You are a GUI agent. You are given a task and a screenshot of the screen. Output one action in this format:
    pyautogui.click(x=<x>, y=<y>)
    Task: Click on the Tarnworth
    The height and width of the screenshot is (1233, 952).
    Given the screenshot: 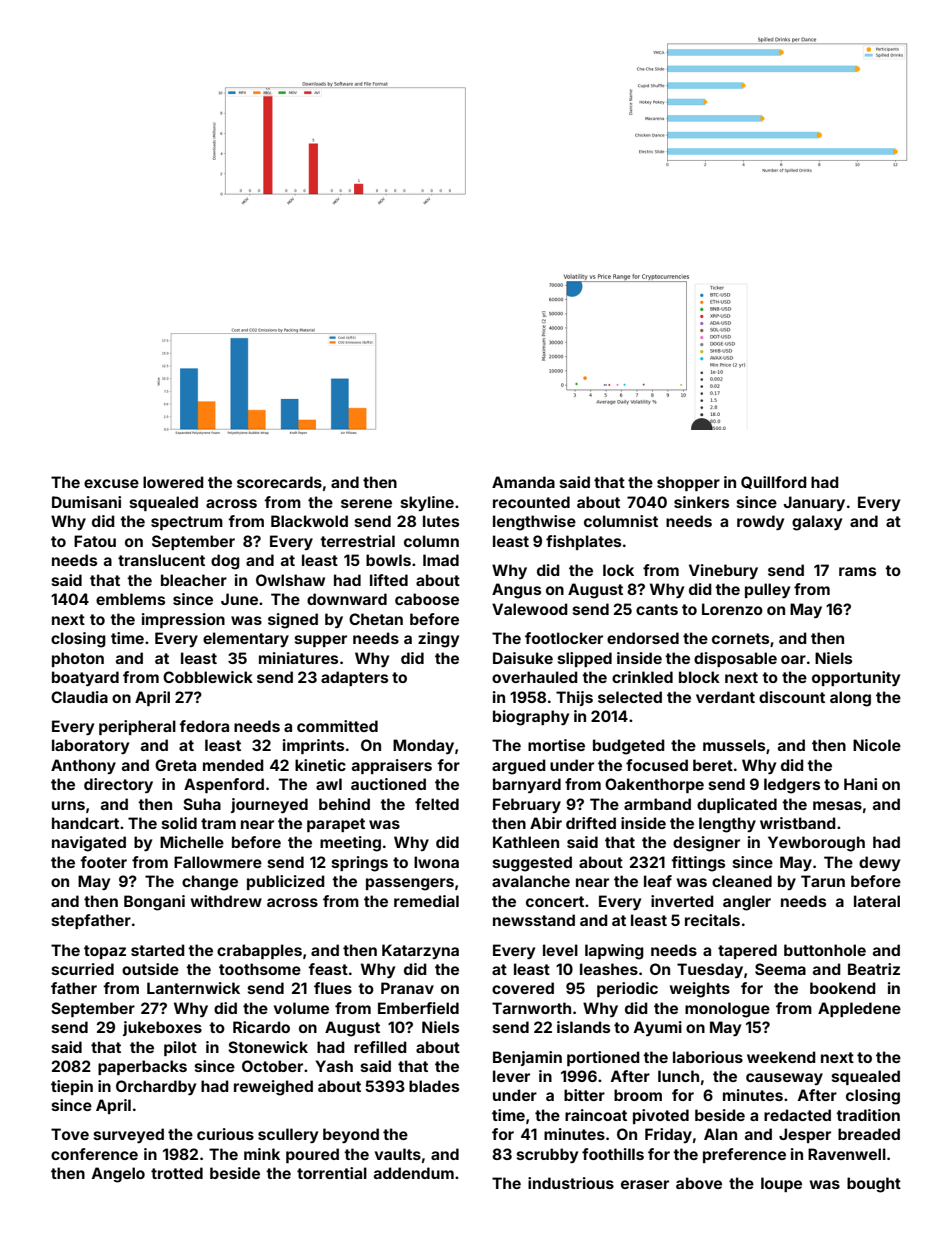 What is the action you would take?
    pyautogui.click(x=531, y=1008)
